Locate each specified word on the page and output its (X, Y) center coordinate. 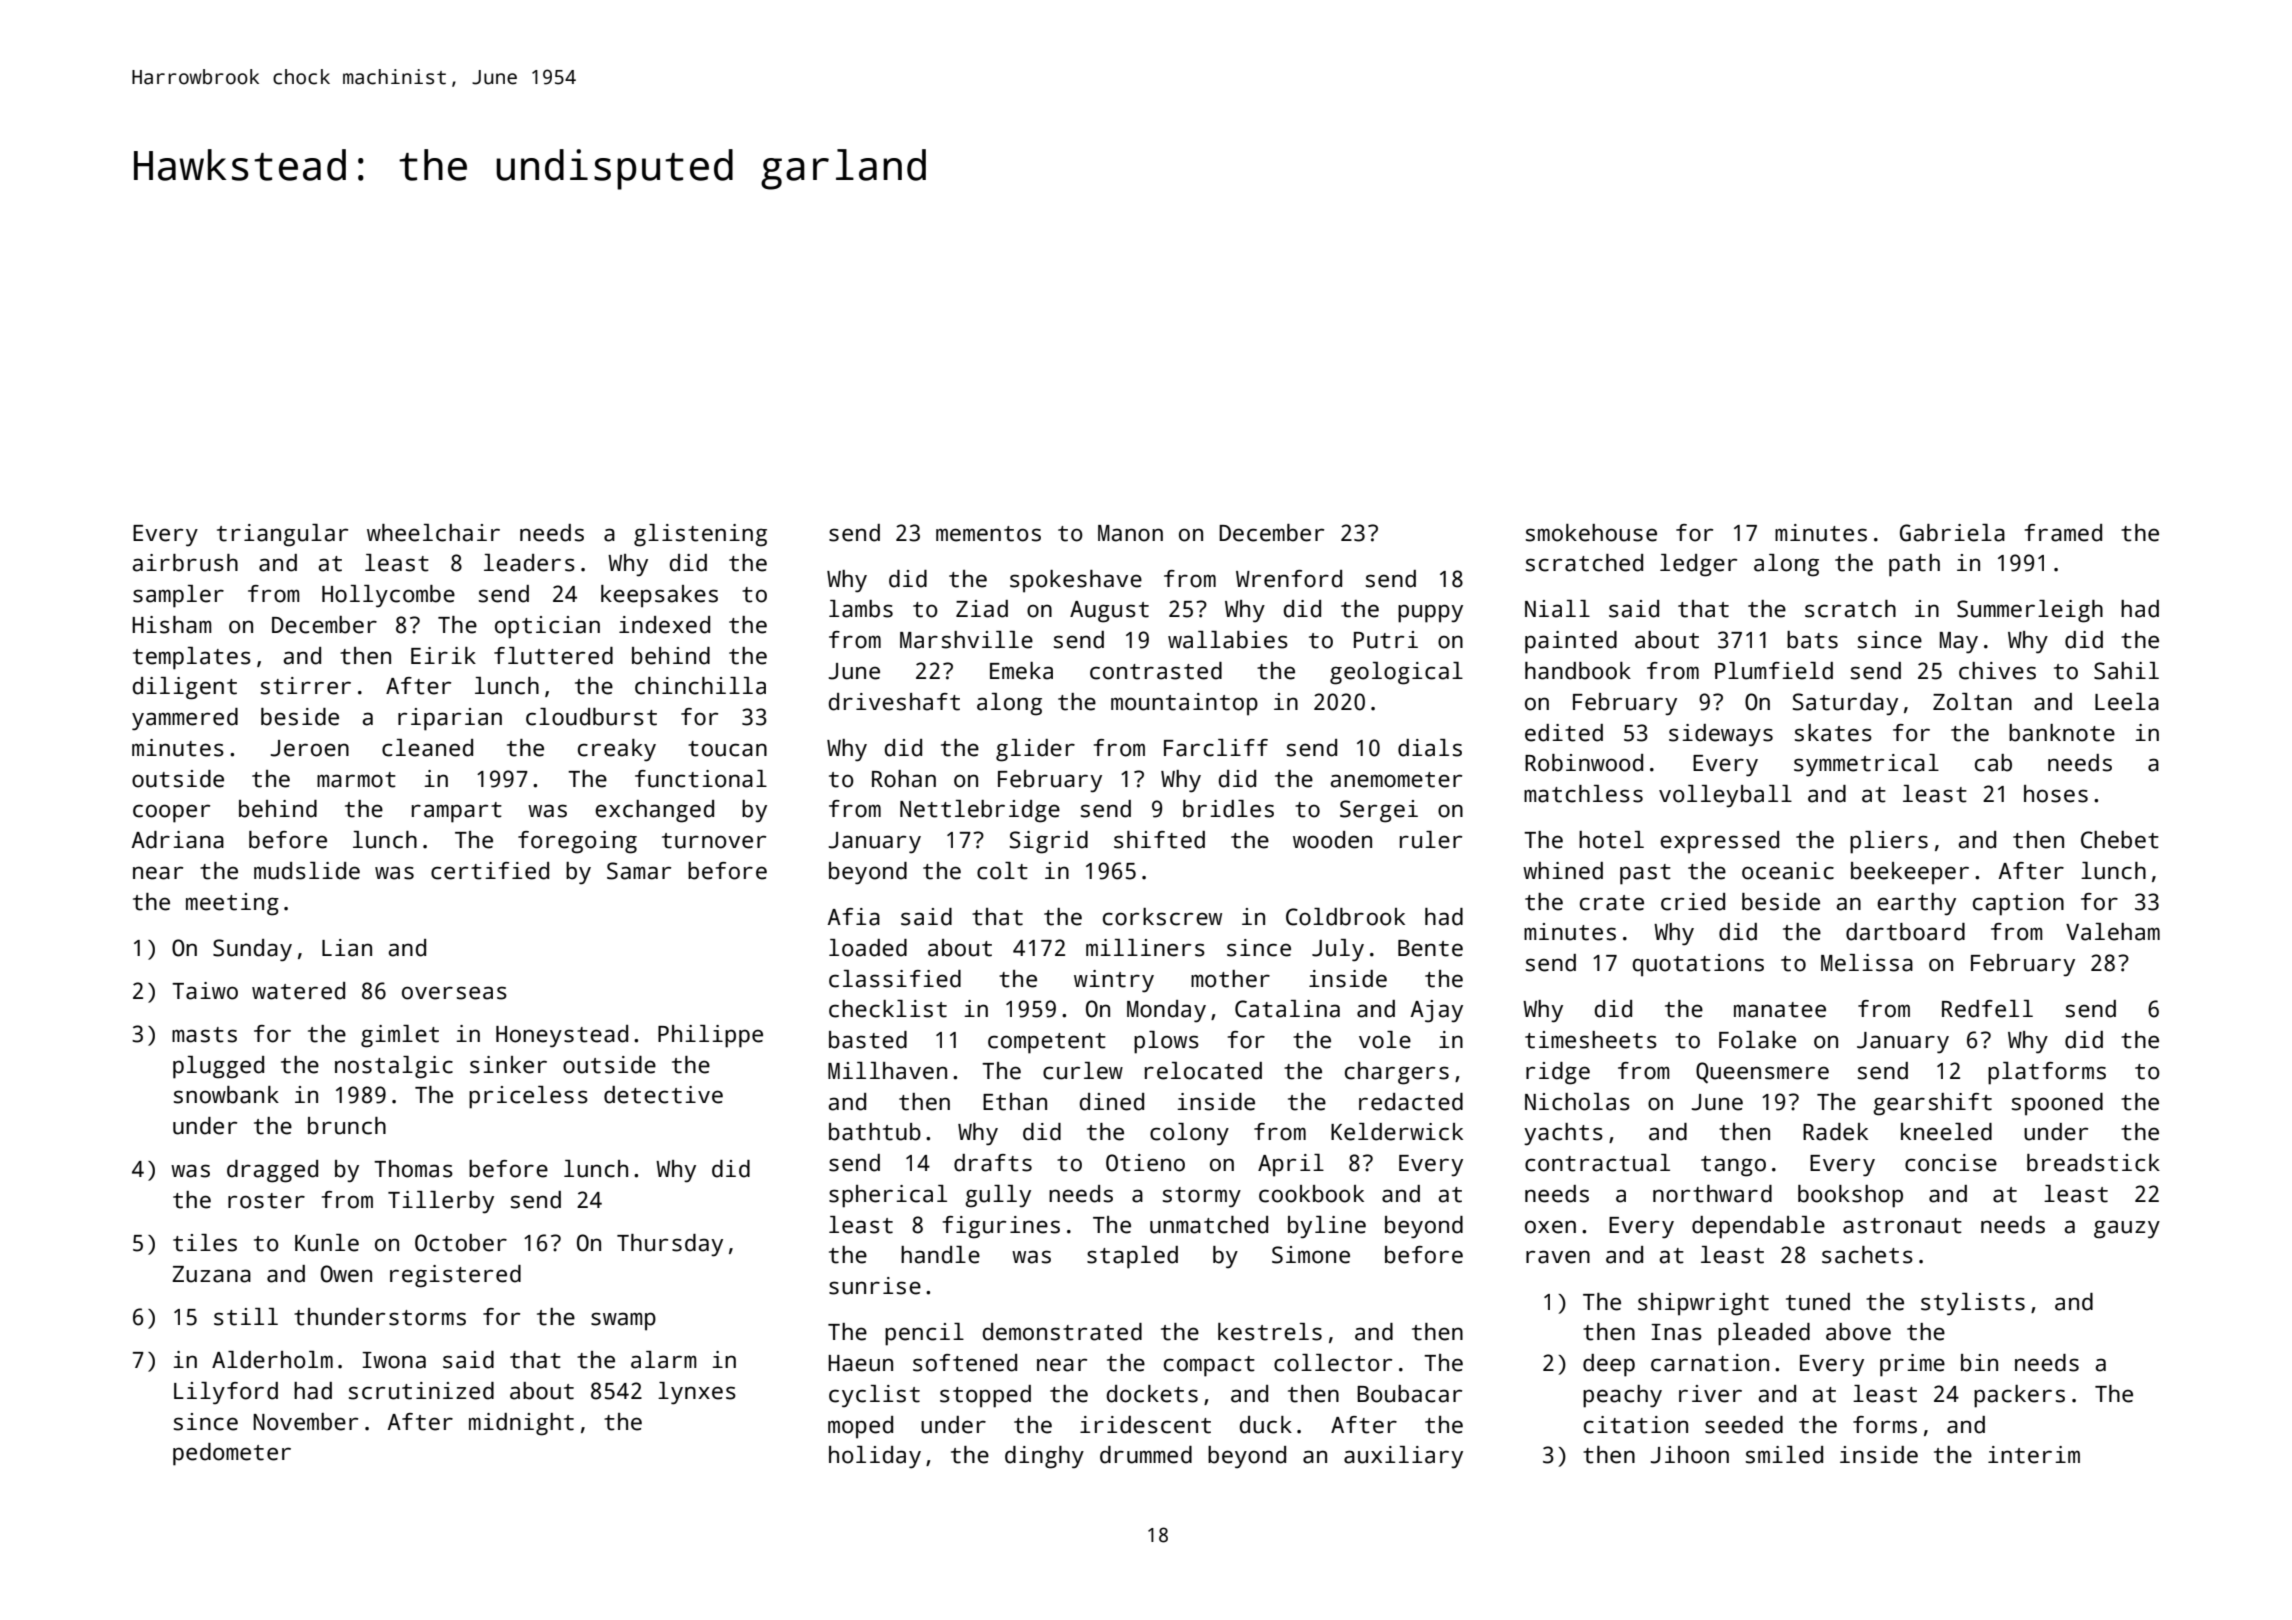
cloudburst (591, 717)
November (305, 1422)
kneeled (1946, 1132)
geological (1396, 673)
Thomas (413, 1169)
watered (298, 991)
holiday (875, 1457)
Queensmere (1762, 1073)
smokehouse (1591, 533)
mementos (988, 534)
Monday (1166, 1011)
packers (2019, 1396)
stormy (1202, 1197)
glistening (700, 535)
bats (1812, 640)
